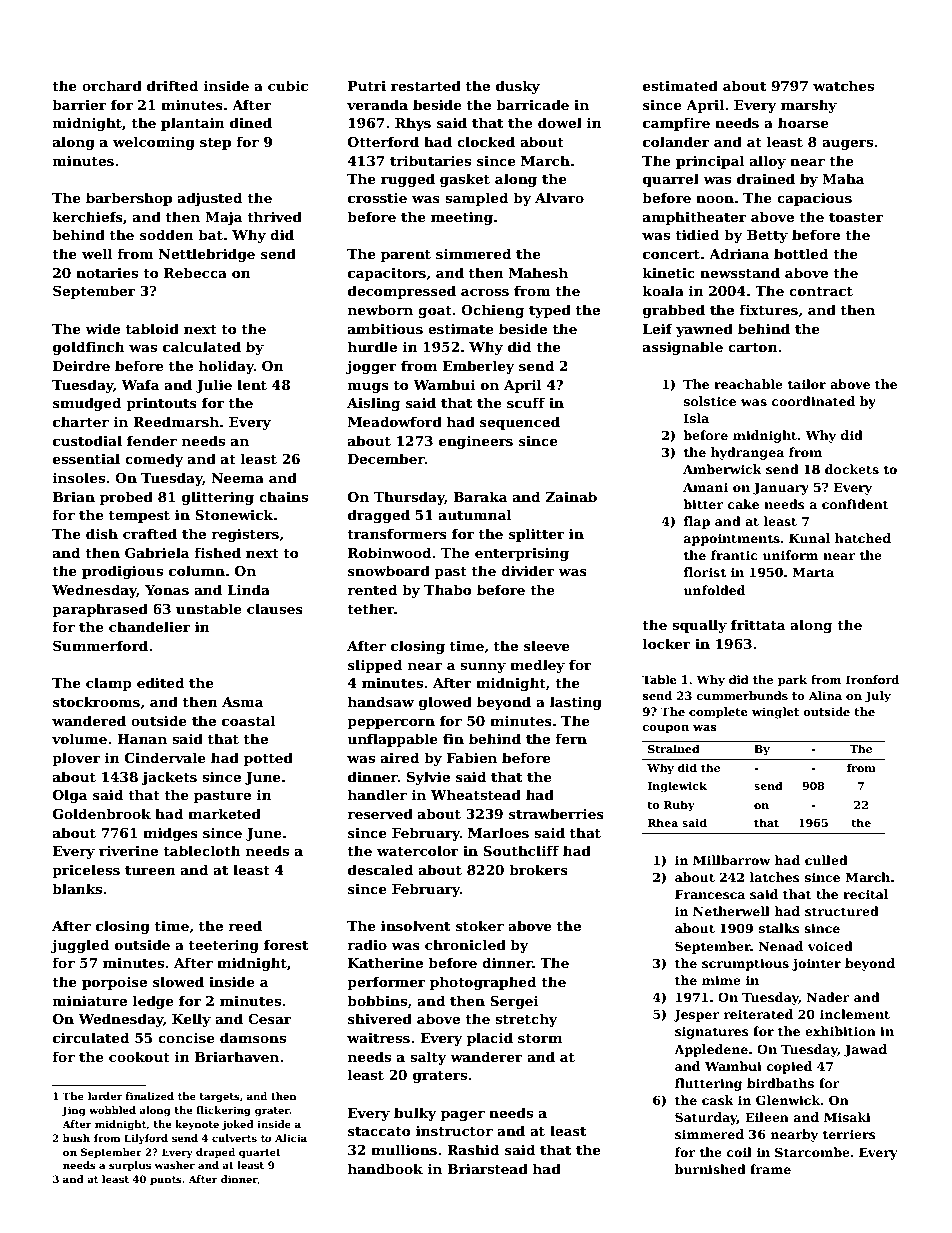  What do you see at coordinates (81, 365) in the document?
I see `Deirdre` at bounding box center [81, 365].
